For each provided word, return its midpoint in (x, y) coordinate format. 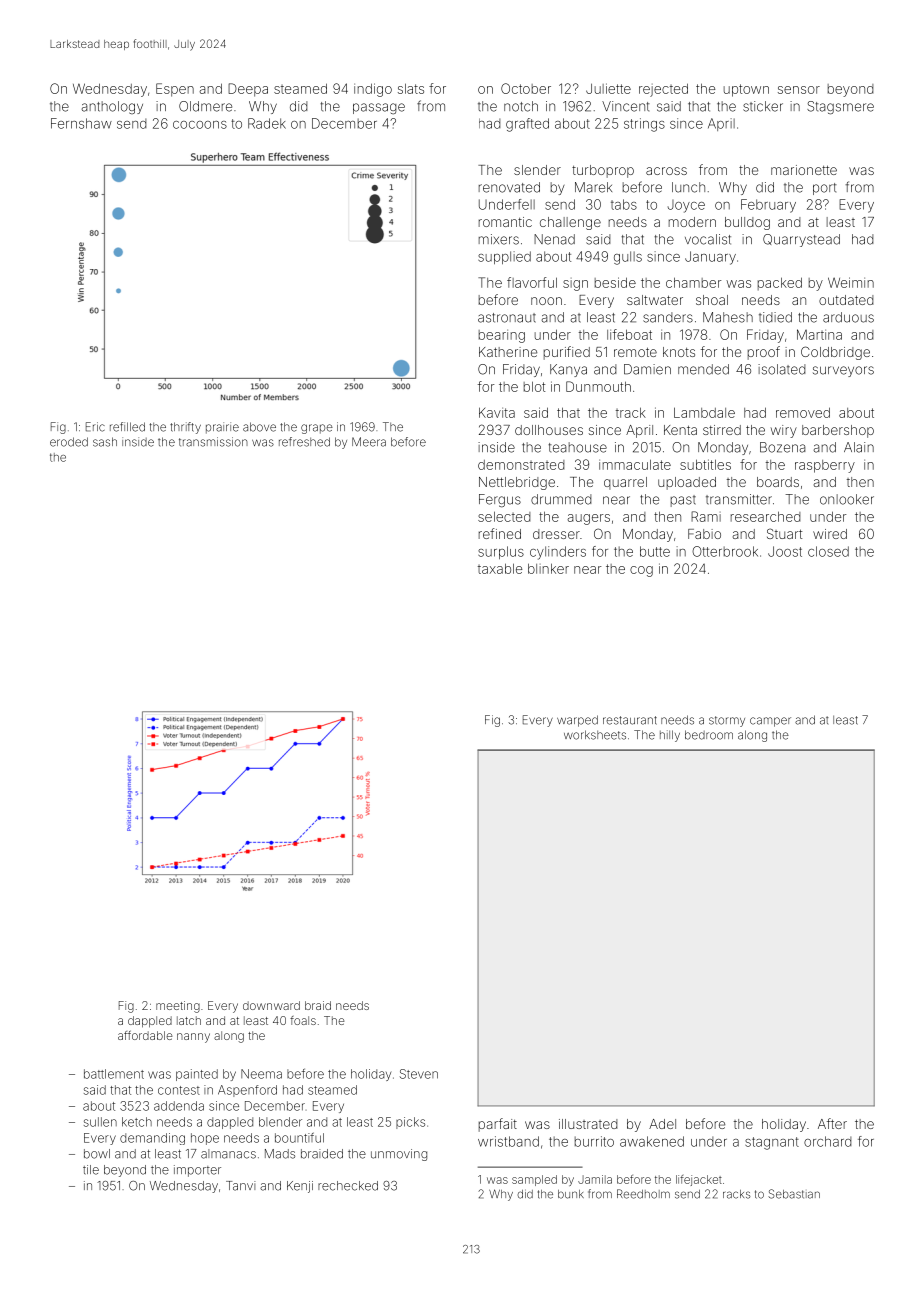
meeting (178, 1007)
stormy (727, 721)
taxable (500, 568)
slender (537, 170)
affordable (145, 1035)
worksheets (595, 735)
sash (105, 442)
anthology (112, 107)
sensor (799, 90)
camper (770, 722)
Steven (419, 1074)
